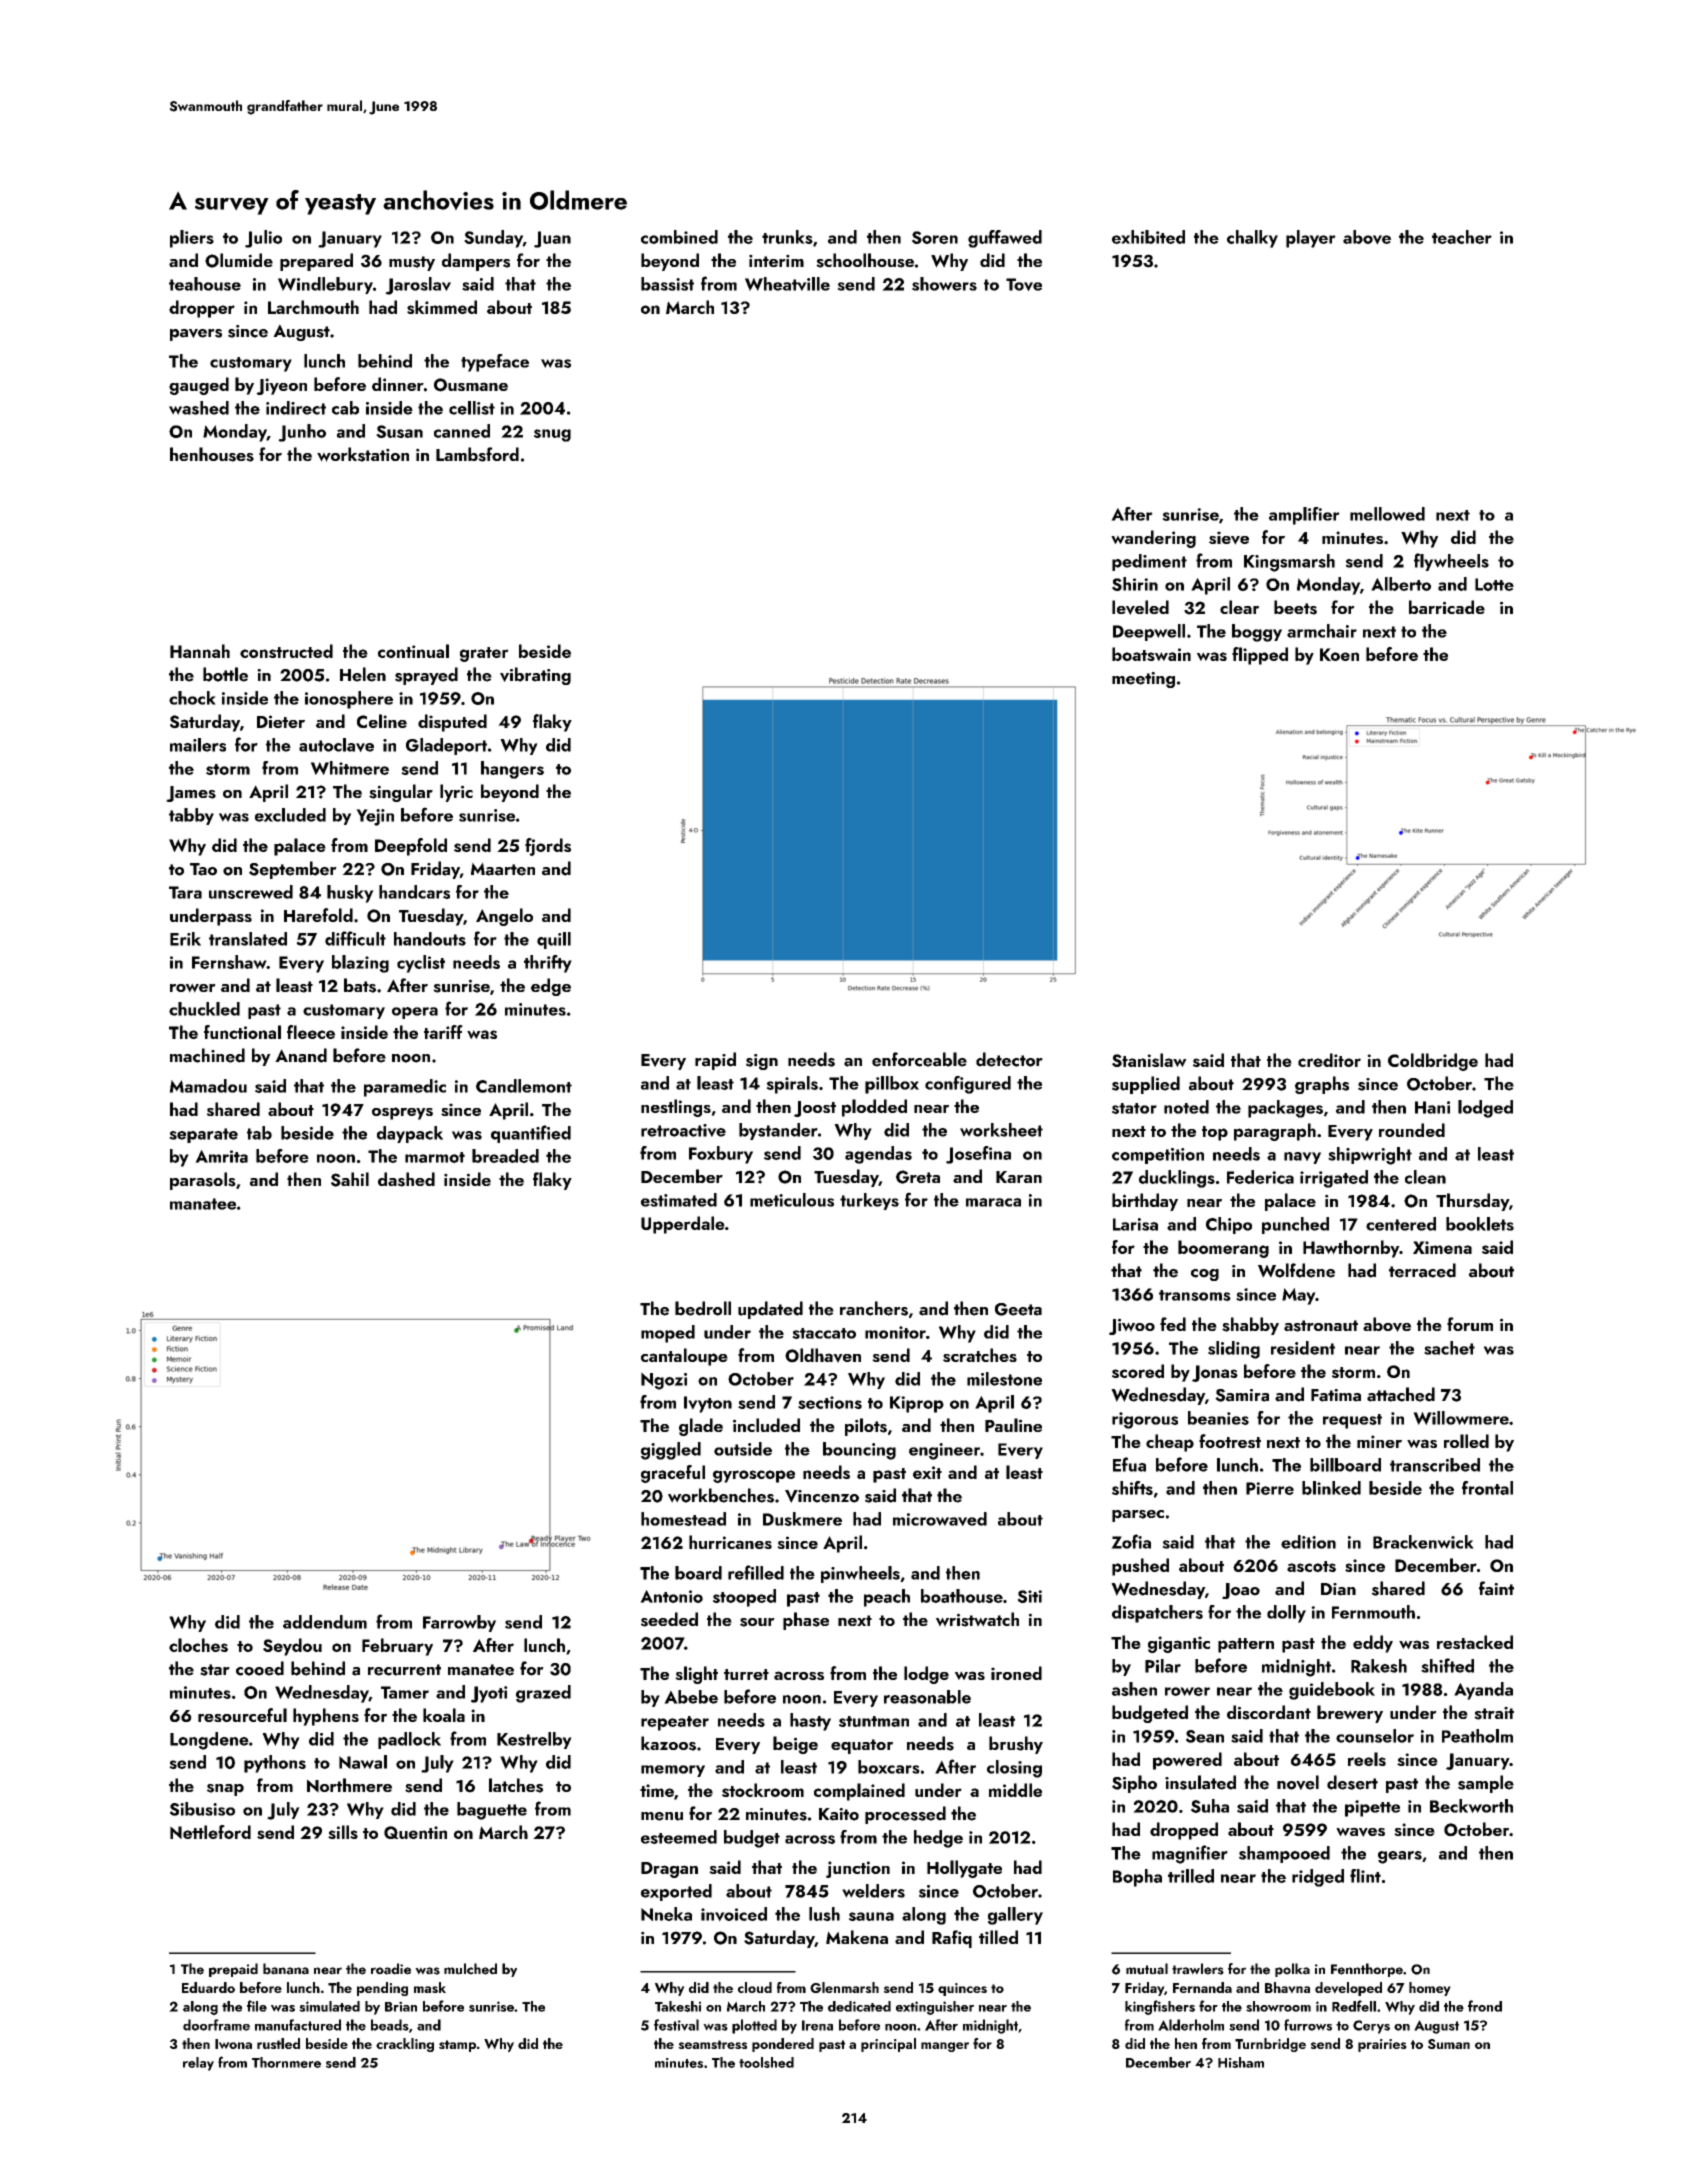 This document has width=1683, height=2178. What do you see at coordinates (350, 1179) in the document?
I see `Sahil` at bounding box center [350, 1179].
